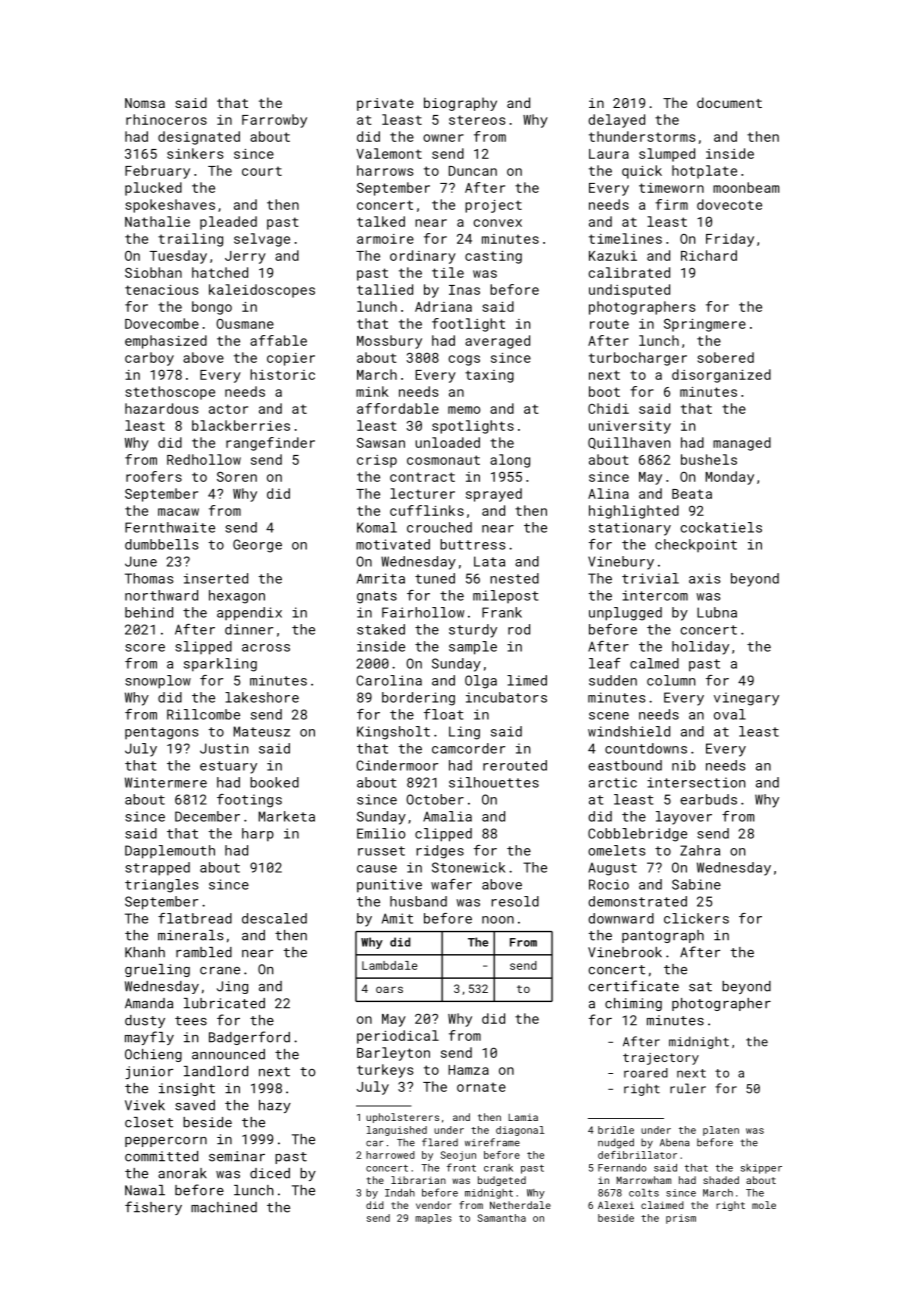 Image resolution: width=908 pixels, height=1316 pixels. I want to click on chiming, so click(633, 1004).
